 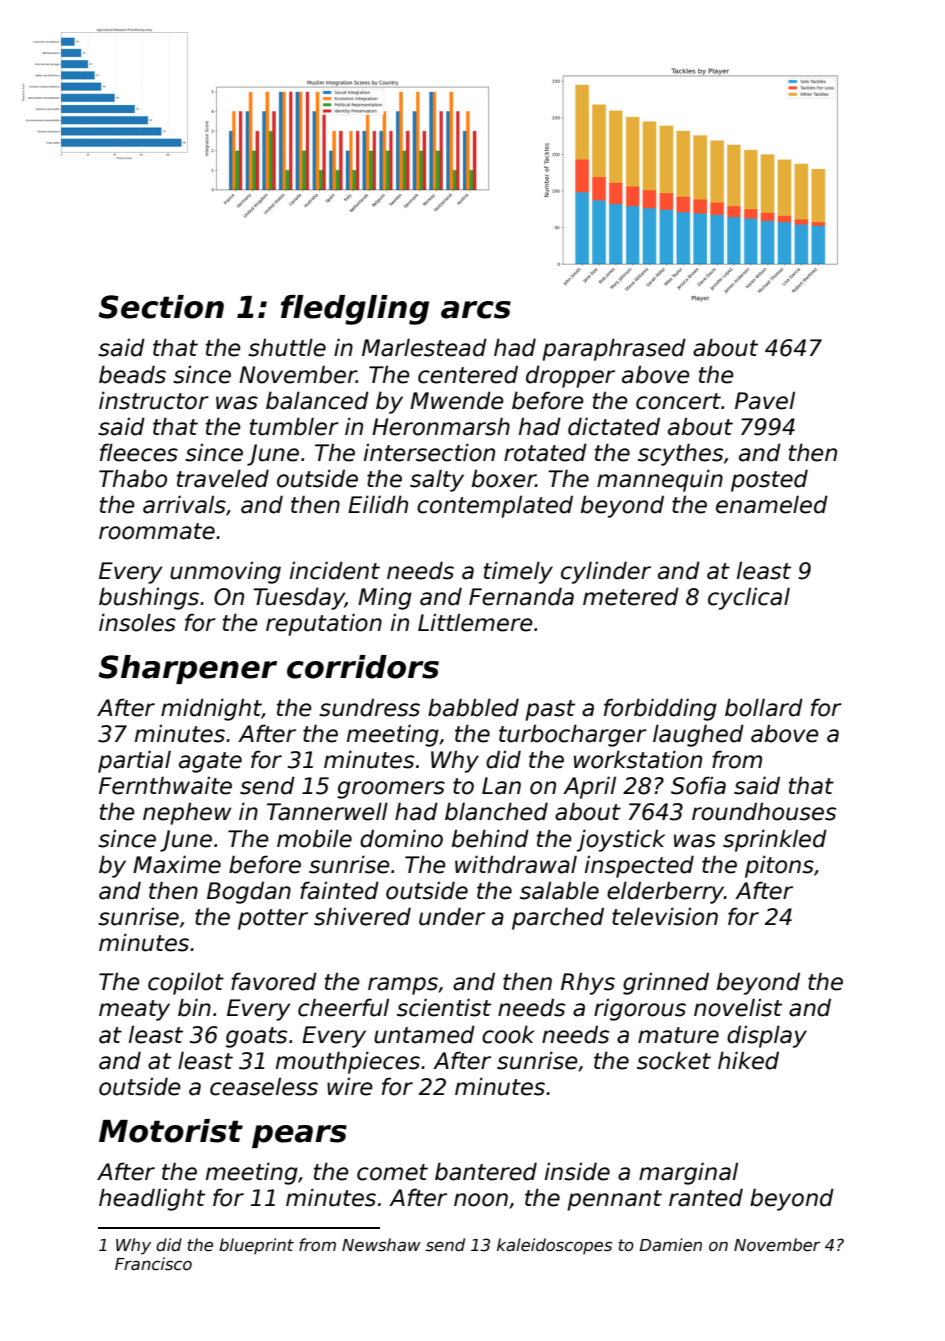 What do you see at coordinates (765, 400) in the page?
I see `Pavel` at bounding box center [765, 400].
